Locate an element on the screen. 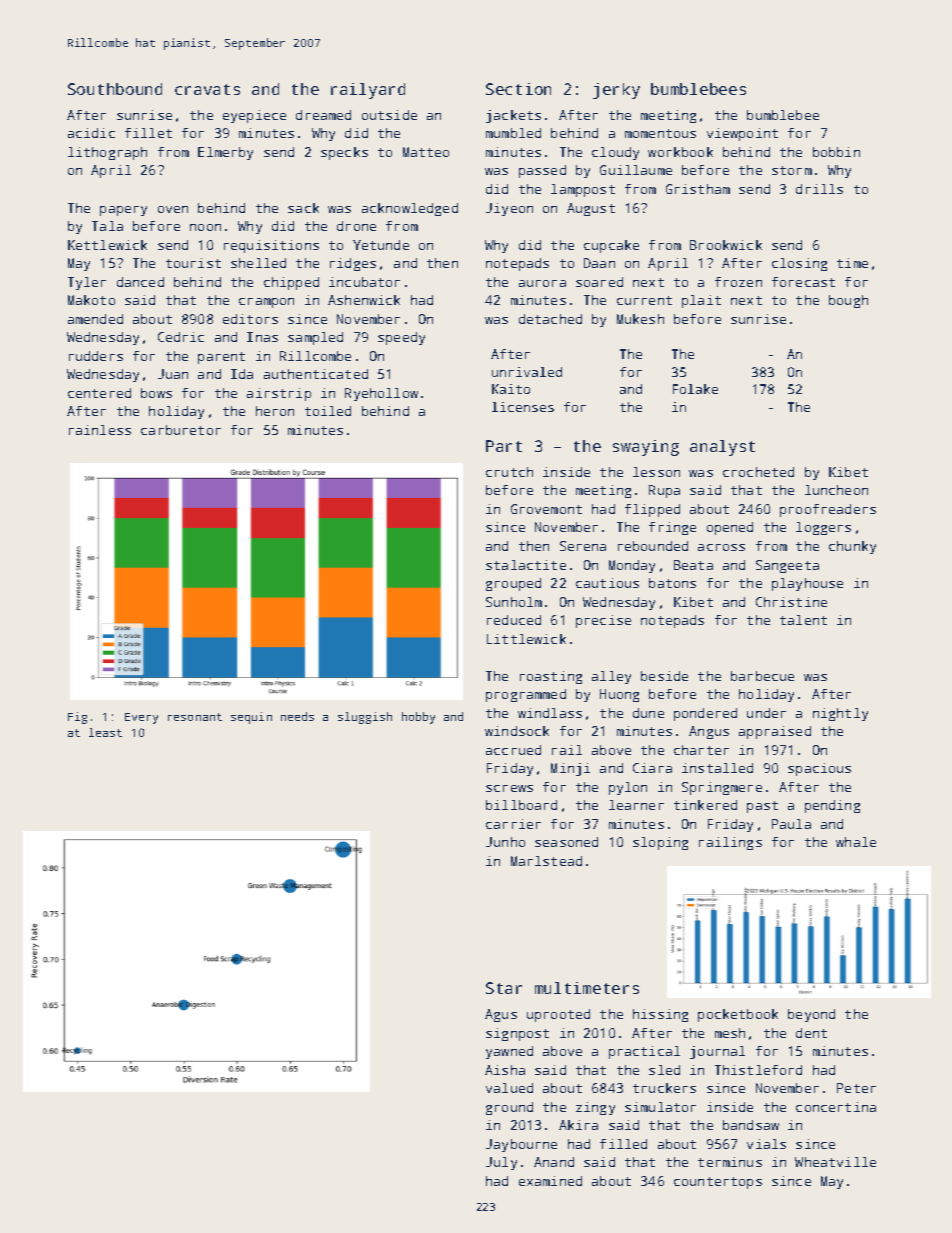  chunky is located at coordinates (852, 547).
